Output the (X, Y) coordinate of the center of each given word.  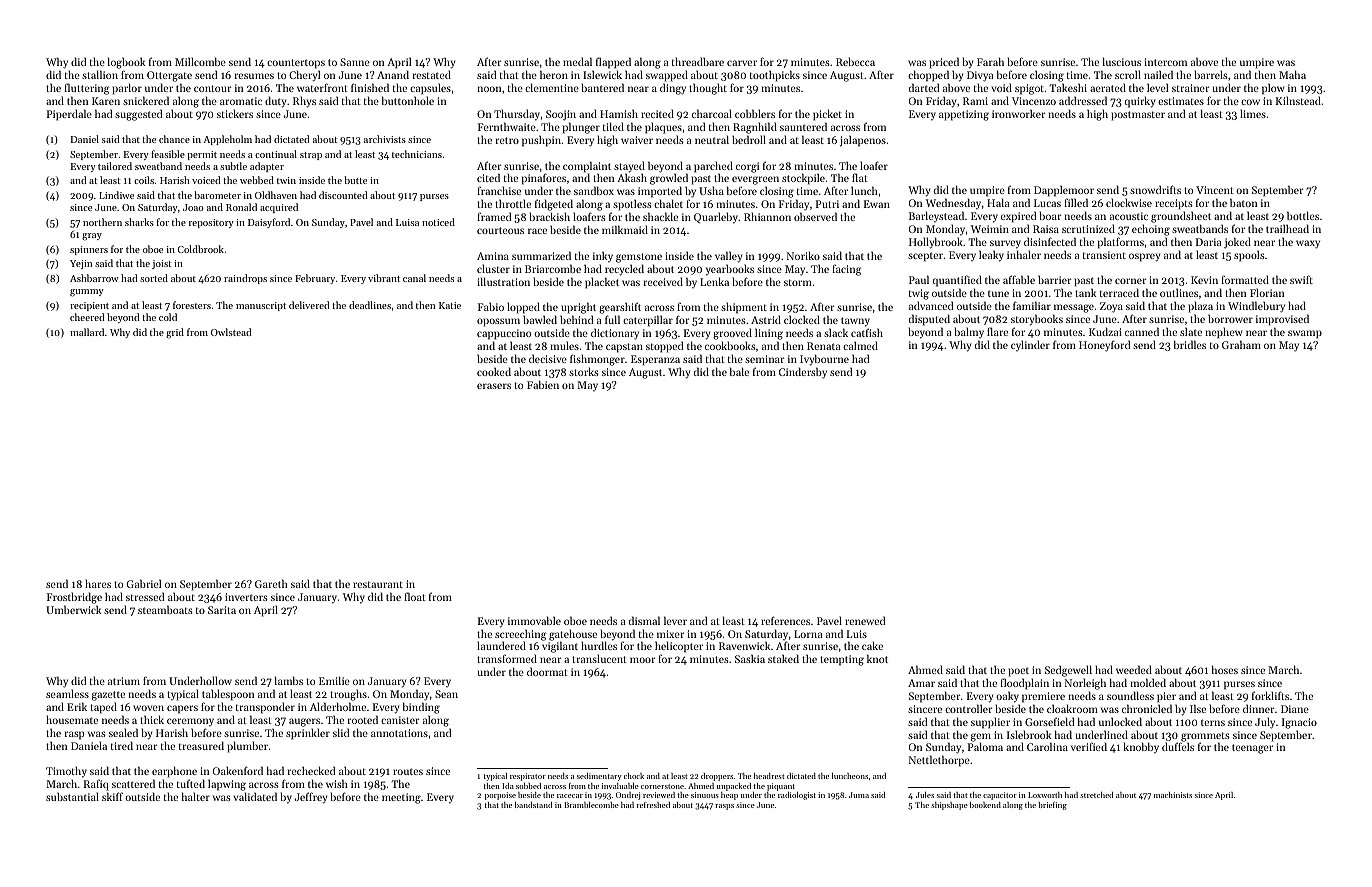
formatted (1245, 279)
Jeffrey (311, 798)
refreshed (653, 805)
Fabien (543, 384)
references (785, 620)
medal (577, 61)
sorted (154, 278)
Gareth (271, 583)
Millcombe (200, 61)
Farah (990, 61)
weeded (1134, 669)
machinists (1173, 795)
